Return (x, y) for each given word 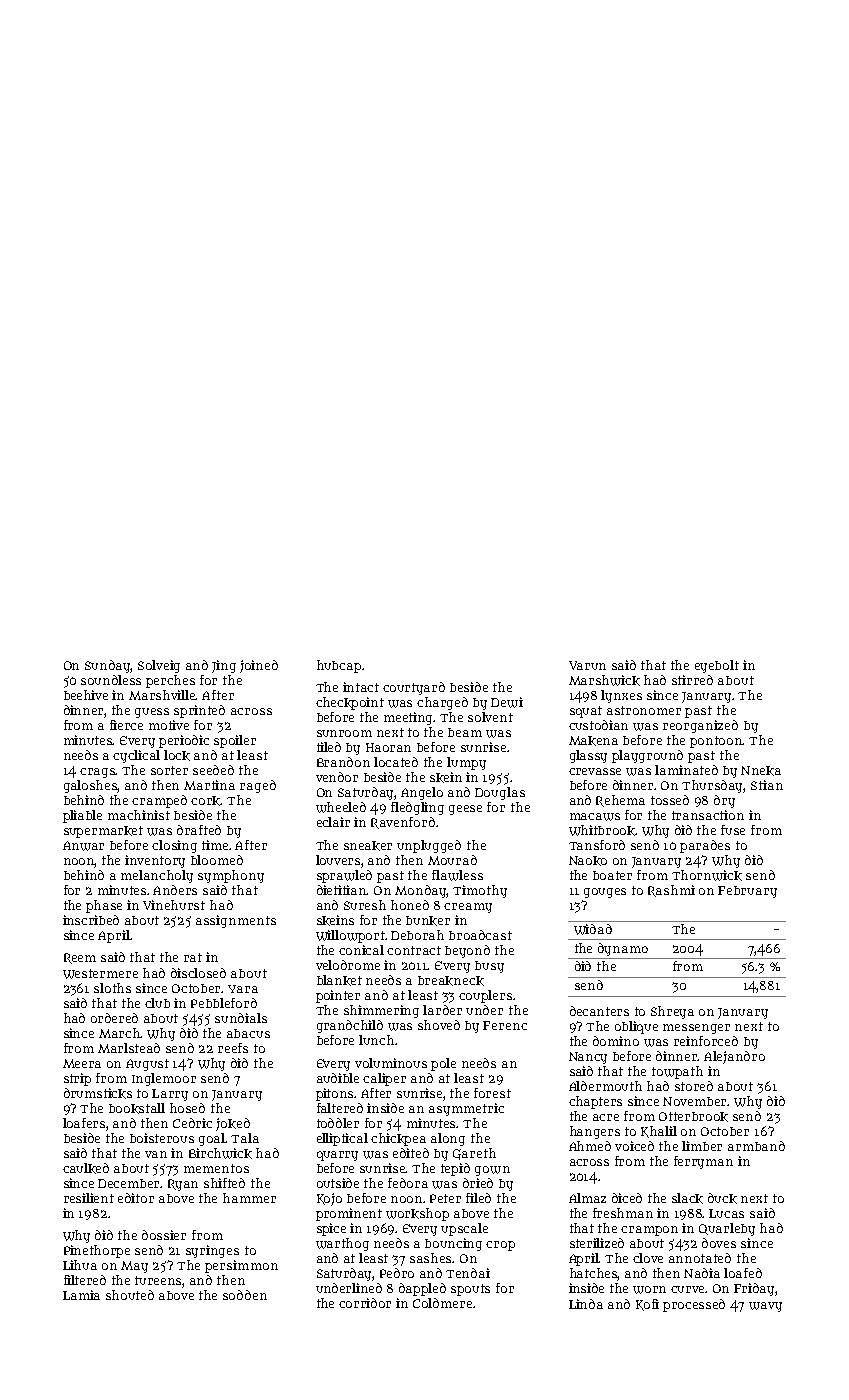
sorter (169, 770)
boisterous (162, 1138)
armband (756, 1146)
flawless (457, 875)
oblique (636, 1027)
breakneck (451, 981)
